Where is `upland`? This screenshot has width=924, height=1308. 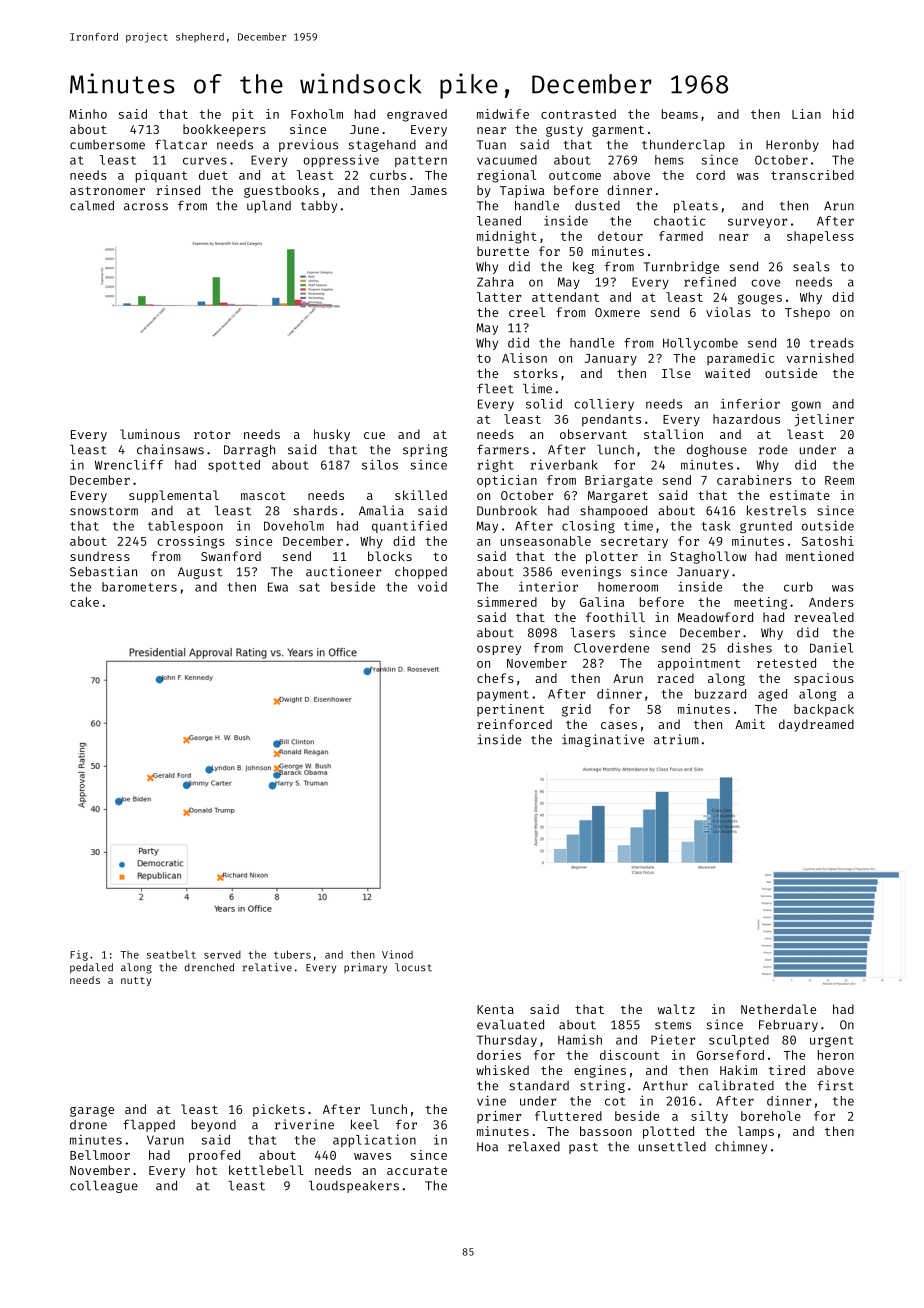
upland is located at coordinates (269, 207).
